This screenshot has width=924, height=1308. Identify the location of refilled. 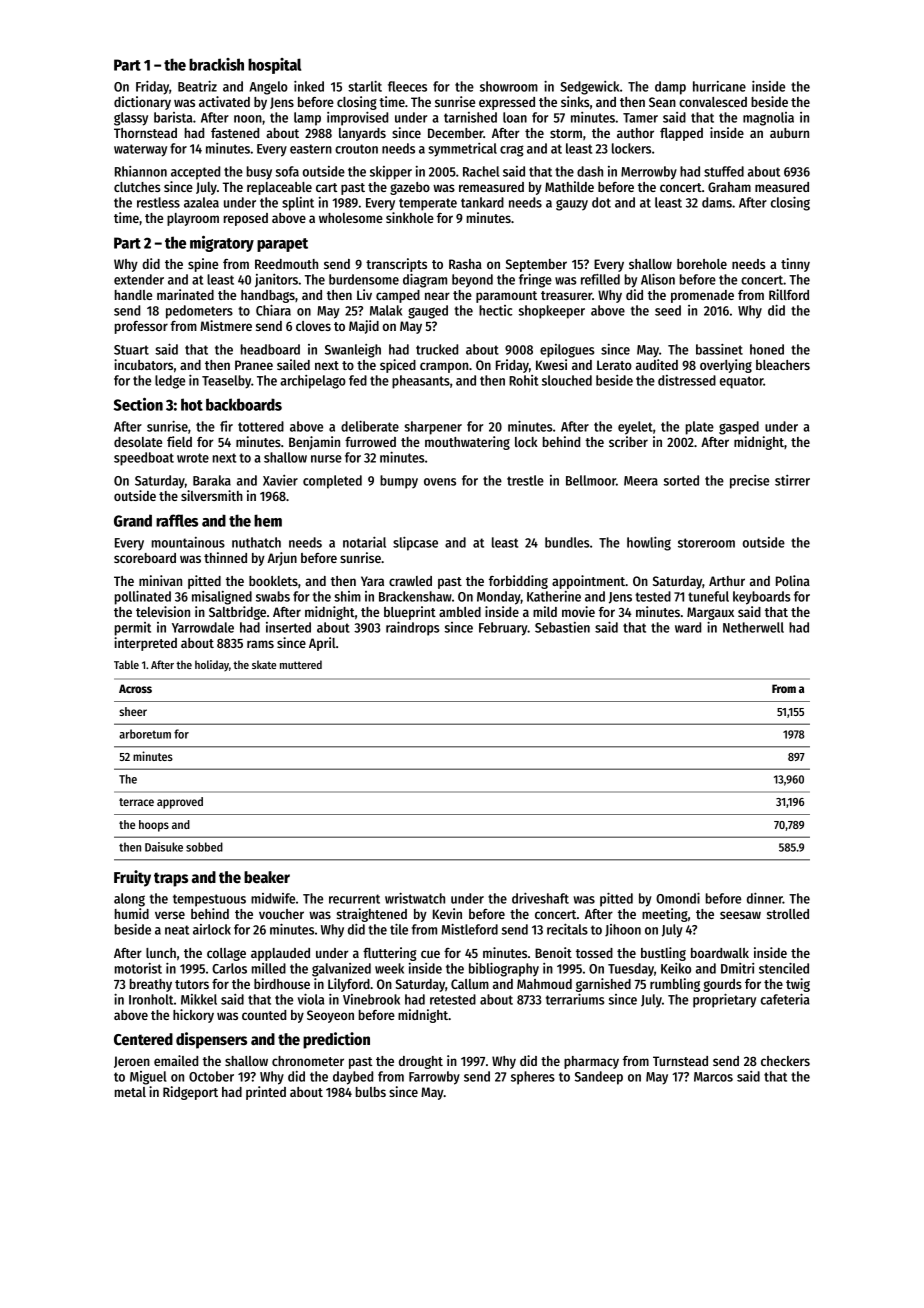
(600, 279).
